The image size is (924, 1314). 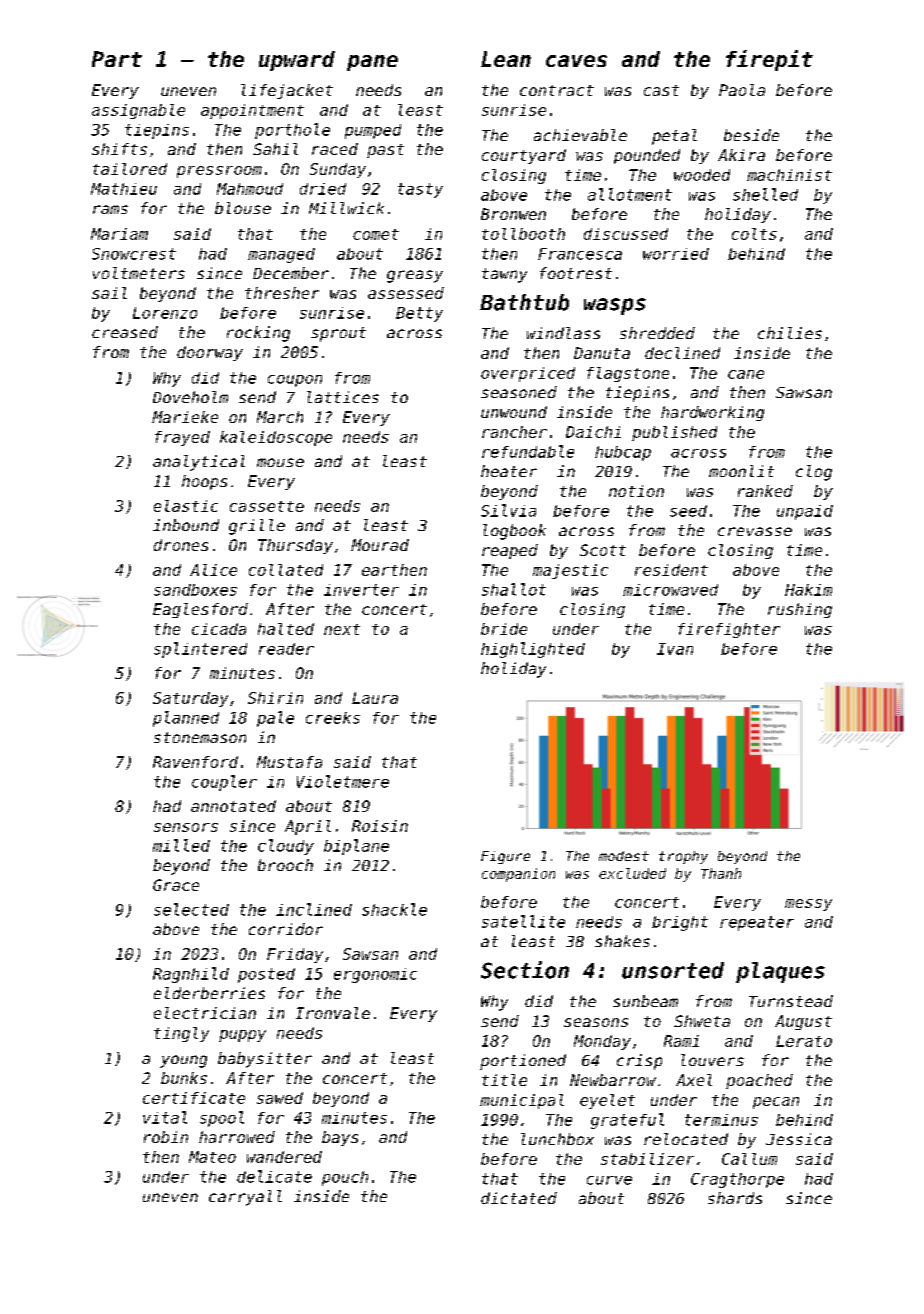 I want to click on Shirin, so click(x=275, y=698).
